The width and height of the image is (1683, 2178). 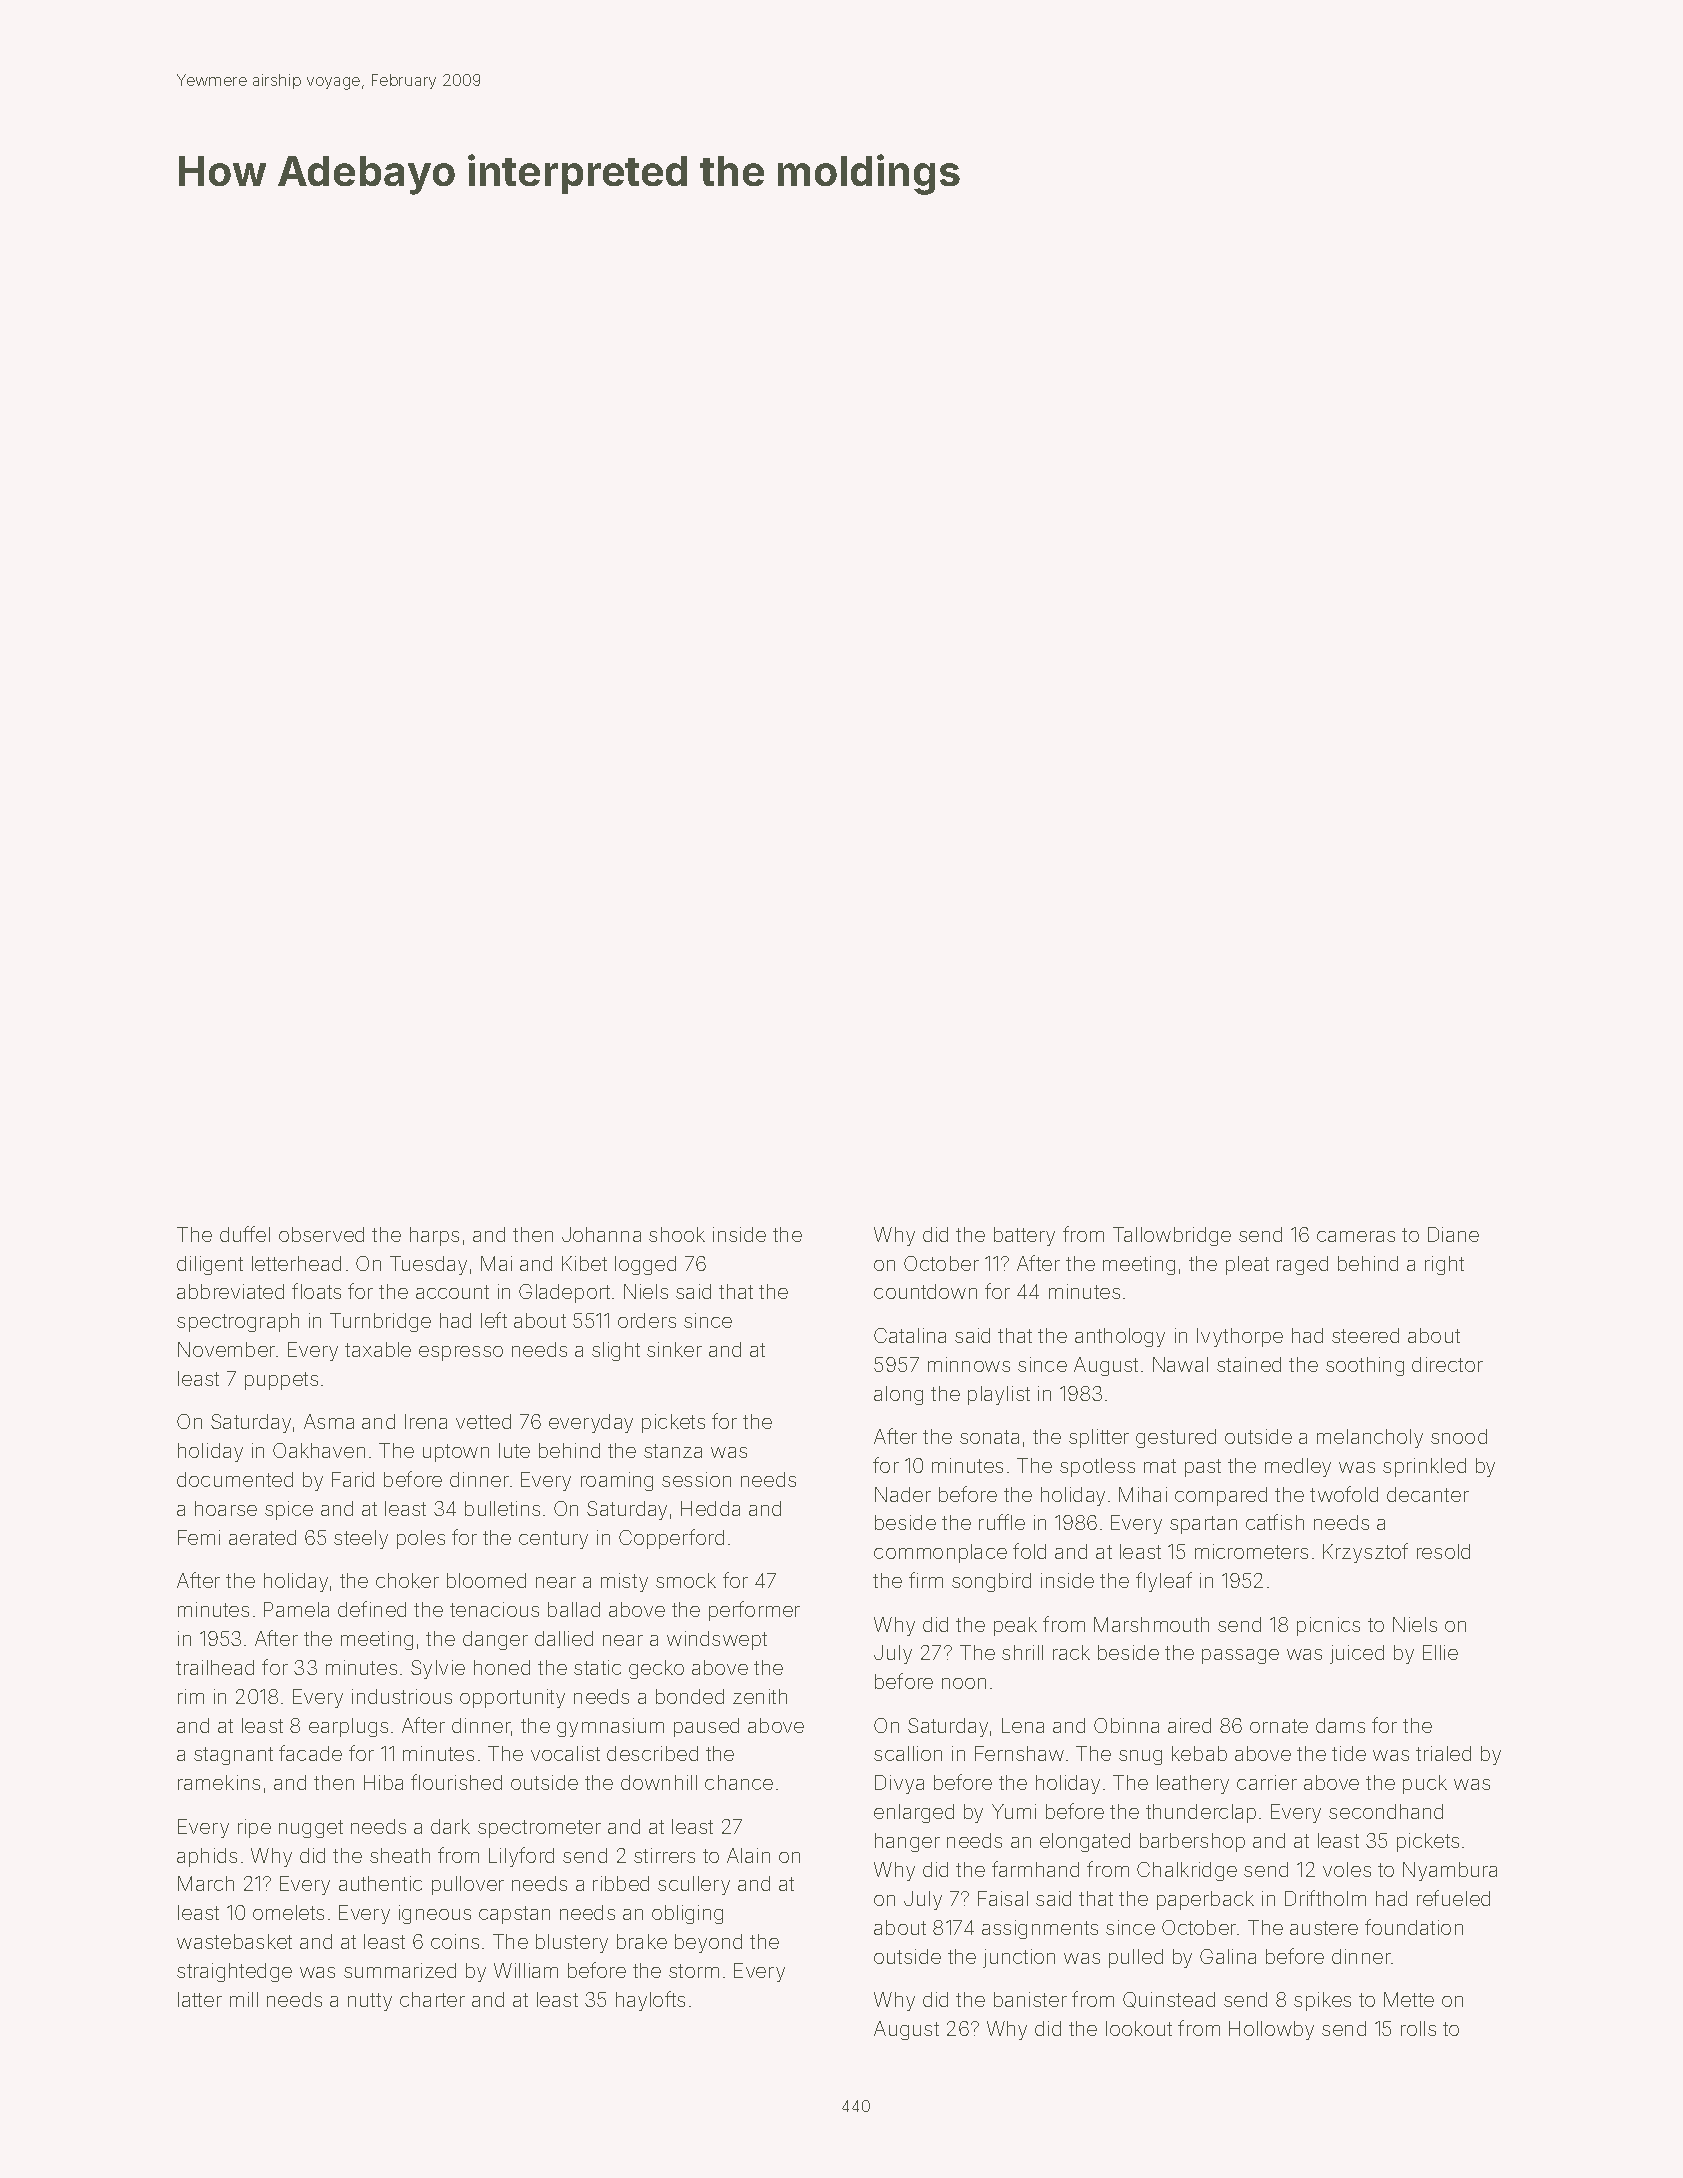 What do you see at coordinates (370, 2002) in the image?
I see `nutty` at bounding box center [370, 2002].
